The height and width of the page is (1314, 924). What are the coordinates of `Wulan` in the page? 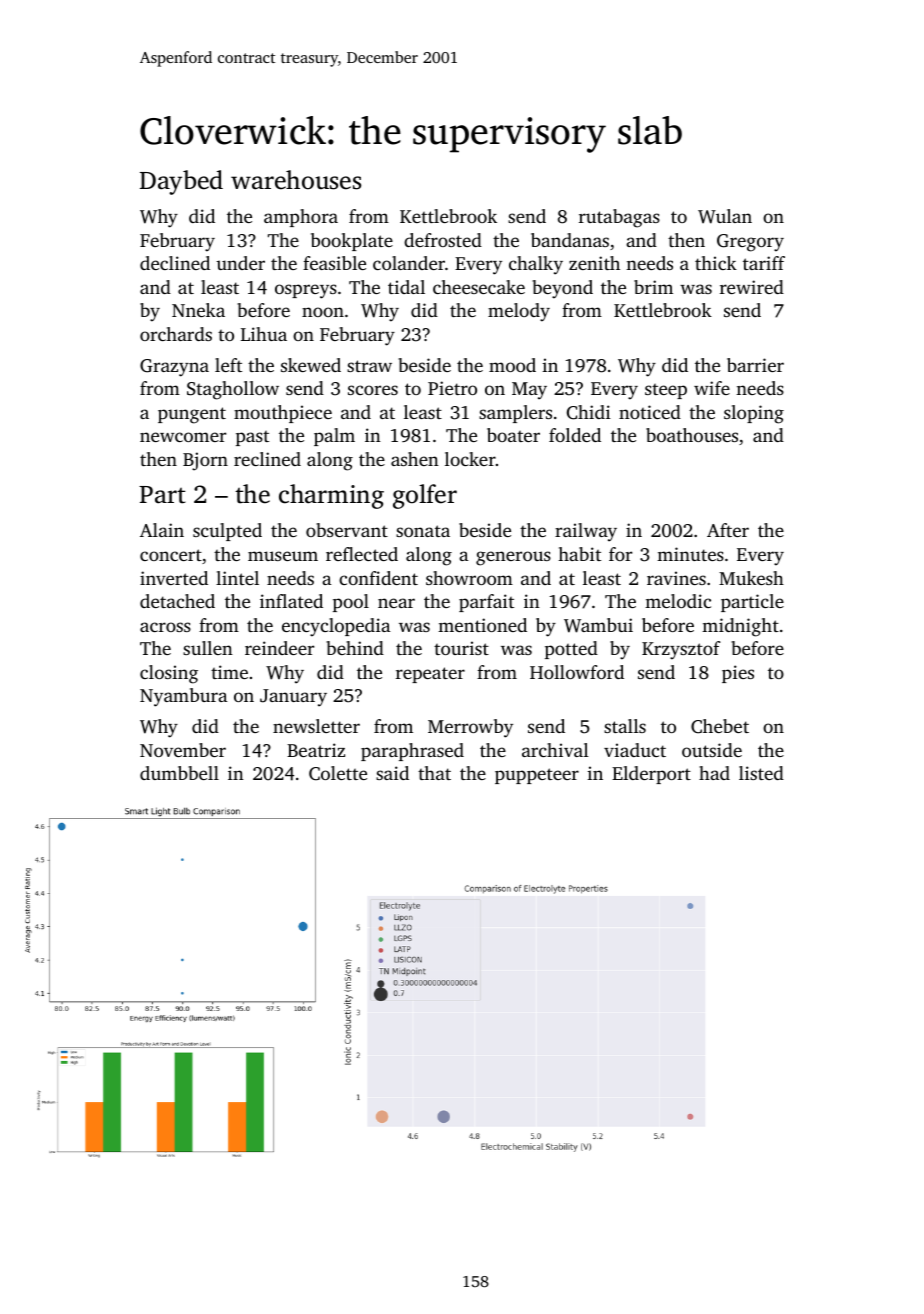 It's located at (725, 216).
